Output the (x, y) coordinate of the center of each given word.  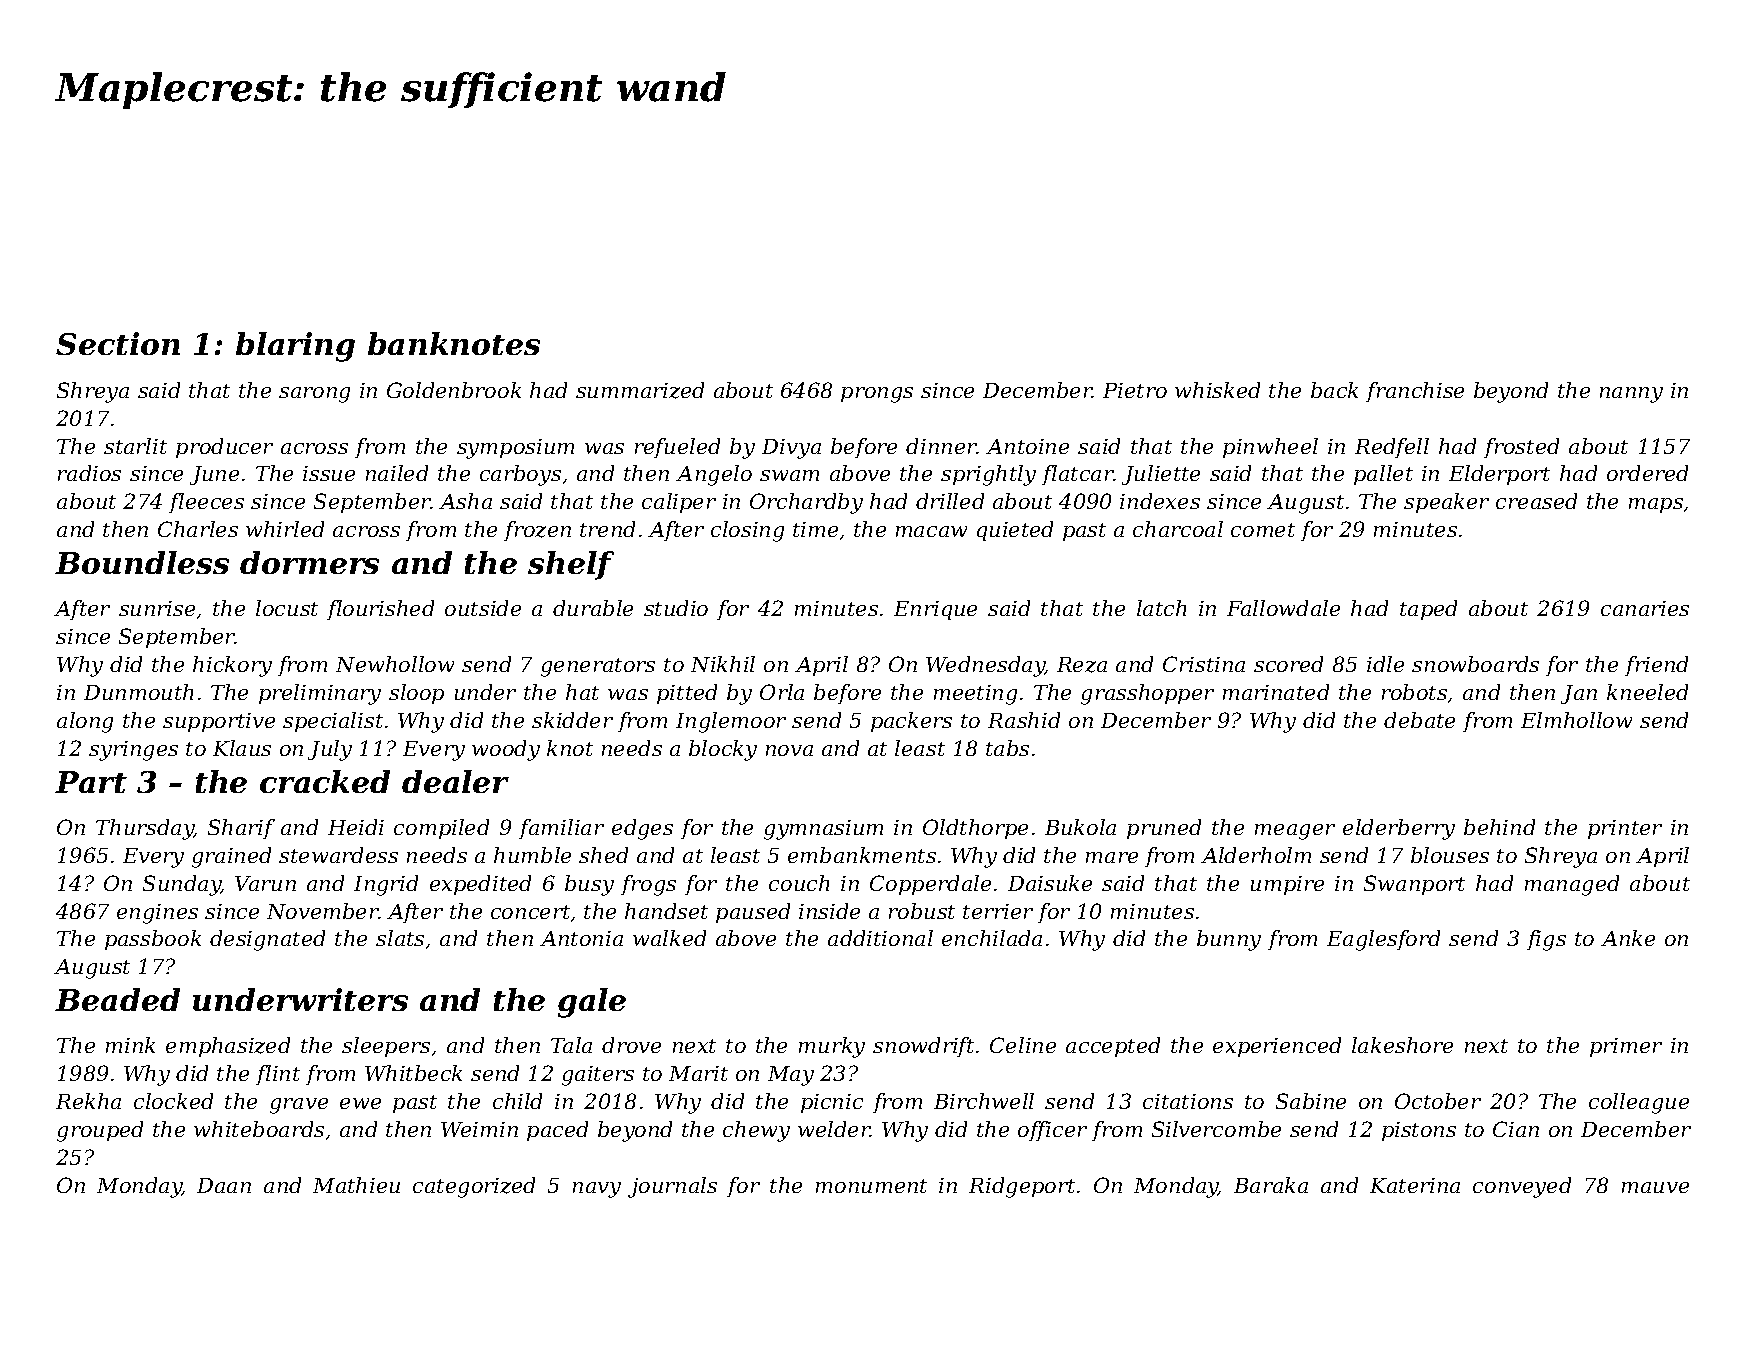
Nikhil (723, 664)
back (1334, 390)
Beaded (117, 999)
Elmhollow (1576, 720)
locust (287, 608)
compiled (441, 829)
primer (1626, 1047)
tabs (1007, 748)
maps (1656, 505)
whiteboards (259, 1129)
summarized (640, 390)
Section (118, 343)
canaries (1645, 608)
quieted (1015, 531)
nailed (397, 473)
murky (832, 1047)
